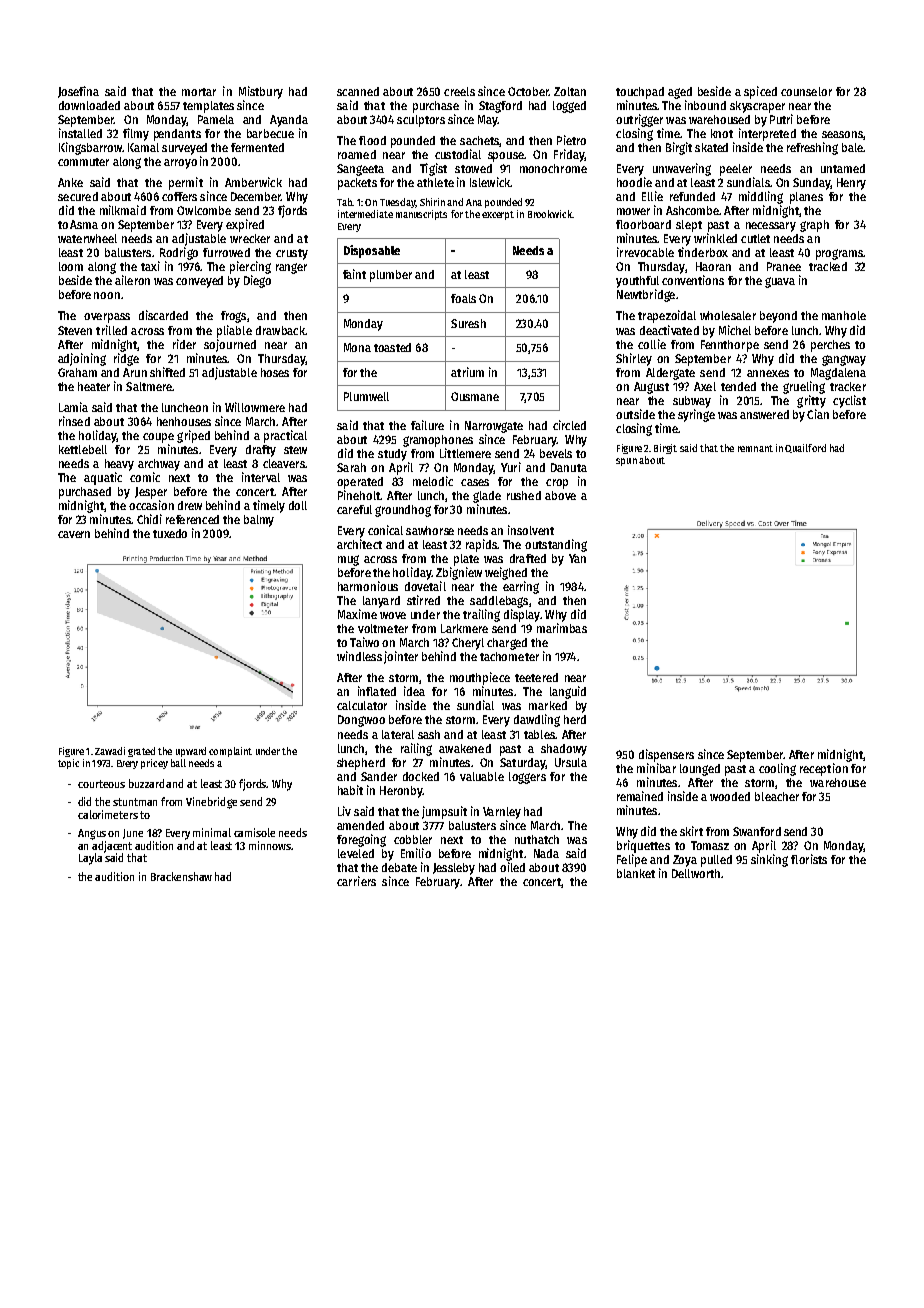 The image size is (924, 1308). Describe the element at coordinates (181, 876) in the screenshot. I see `Brackenshaw` at that location.
